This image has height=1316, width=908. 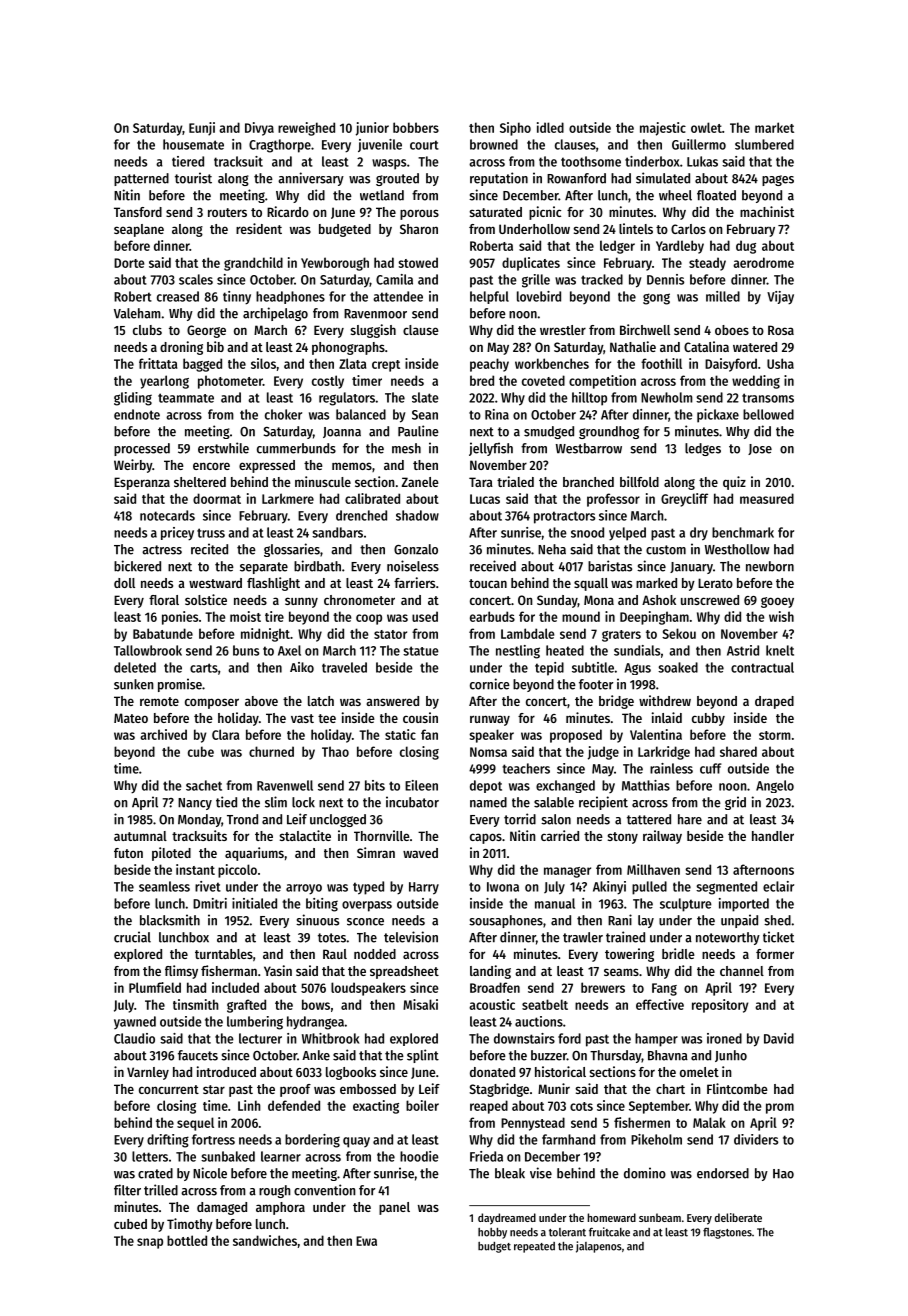 What do you see at coordinates (171, 854) in the image?
I see `piloted` at bounding box center [171, 854].
